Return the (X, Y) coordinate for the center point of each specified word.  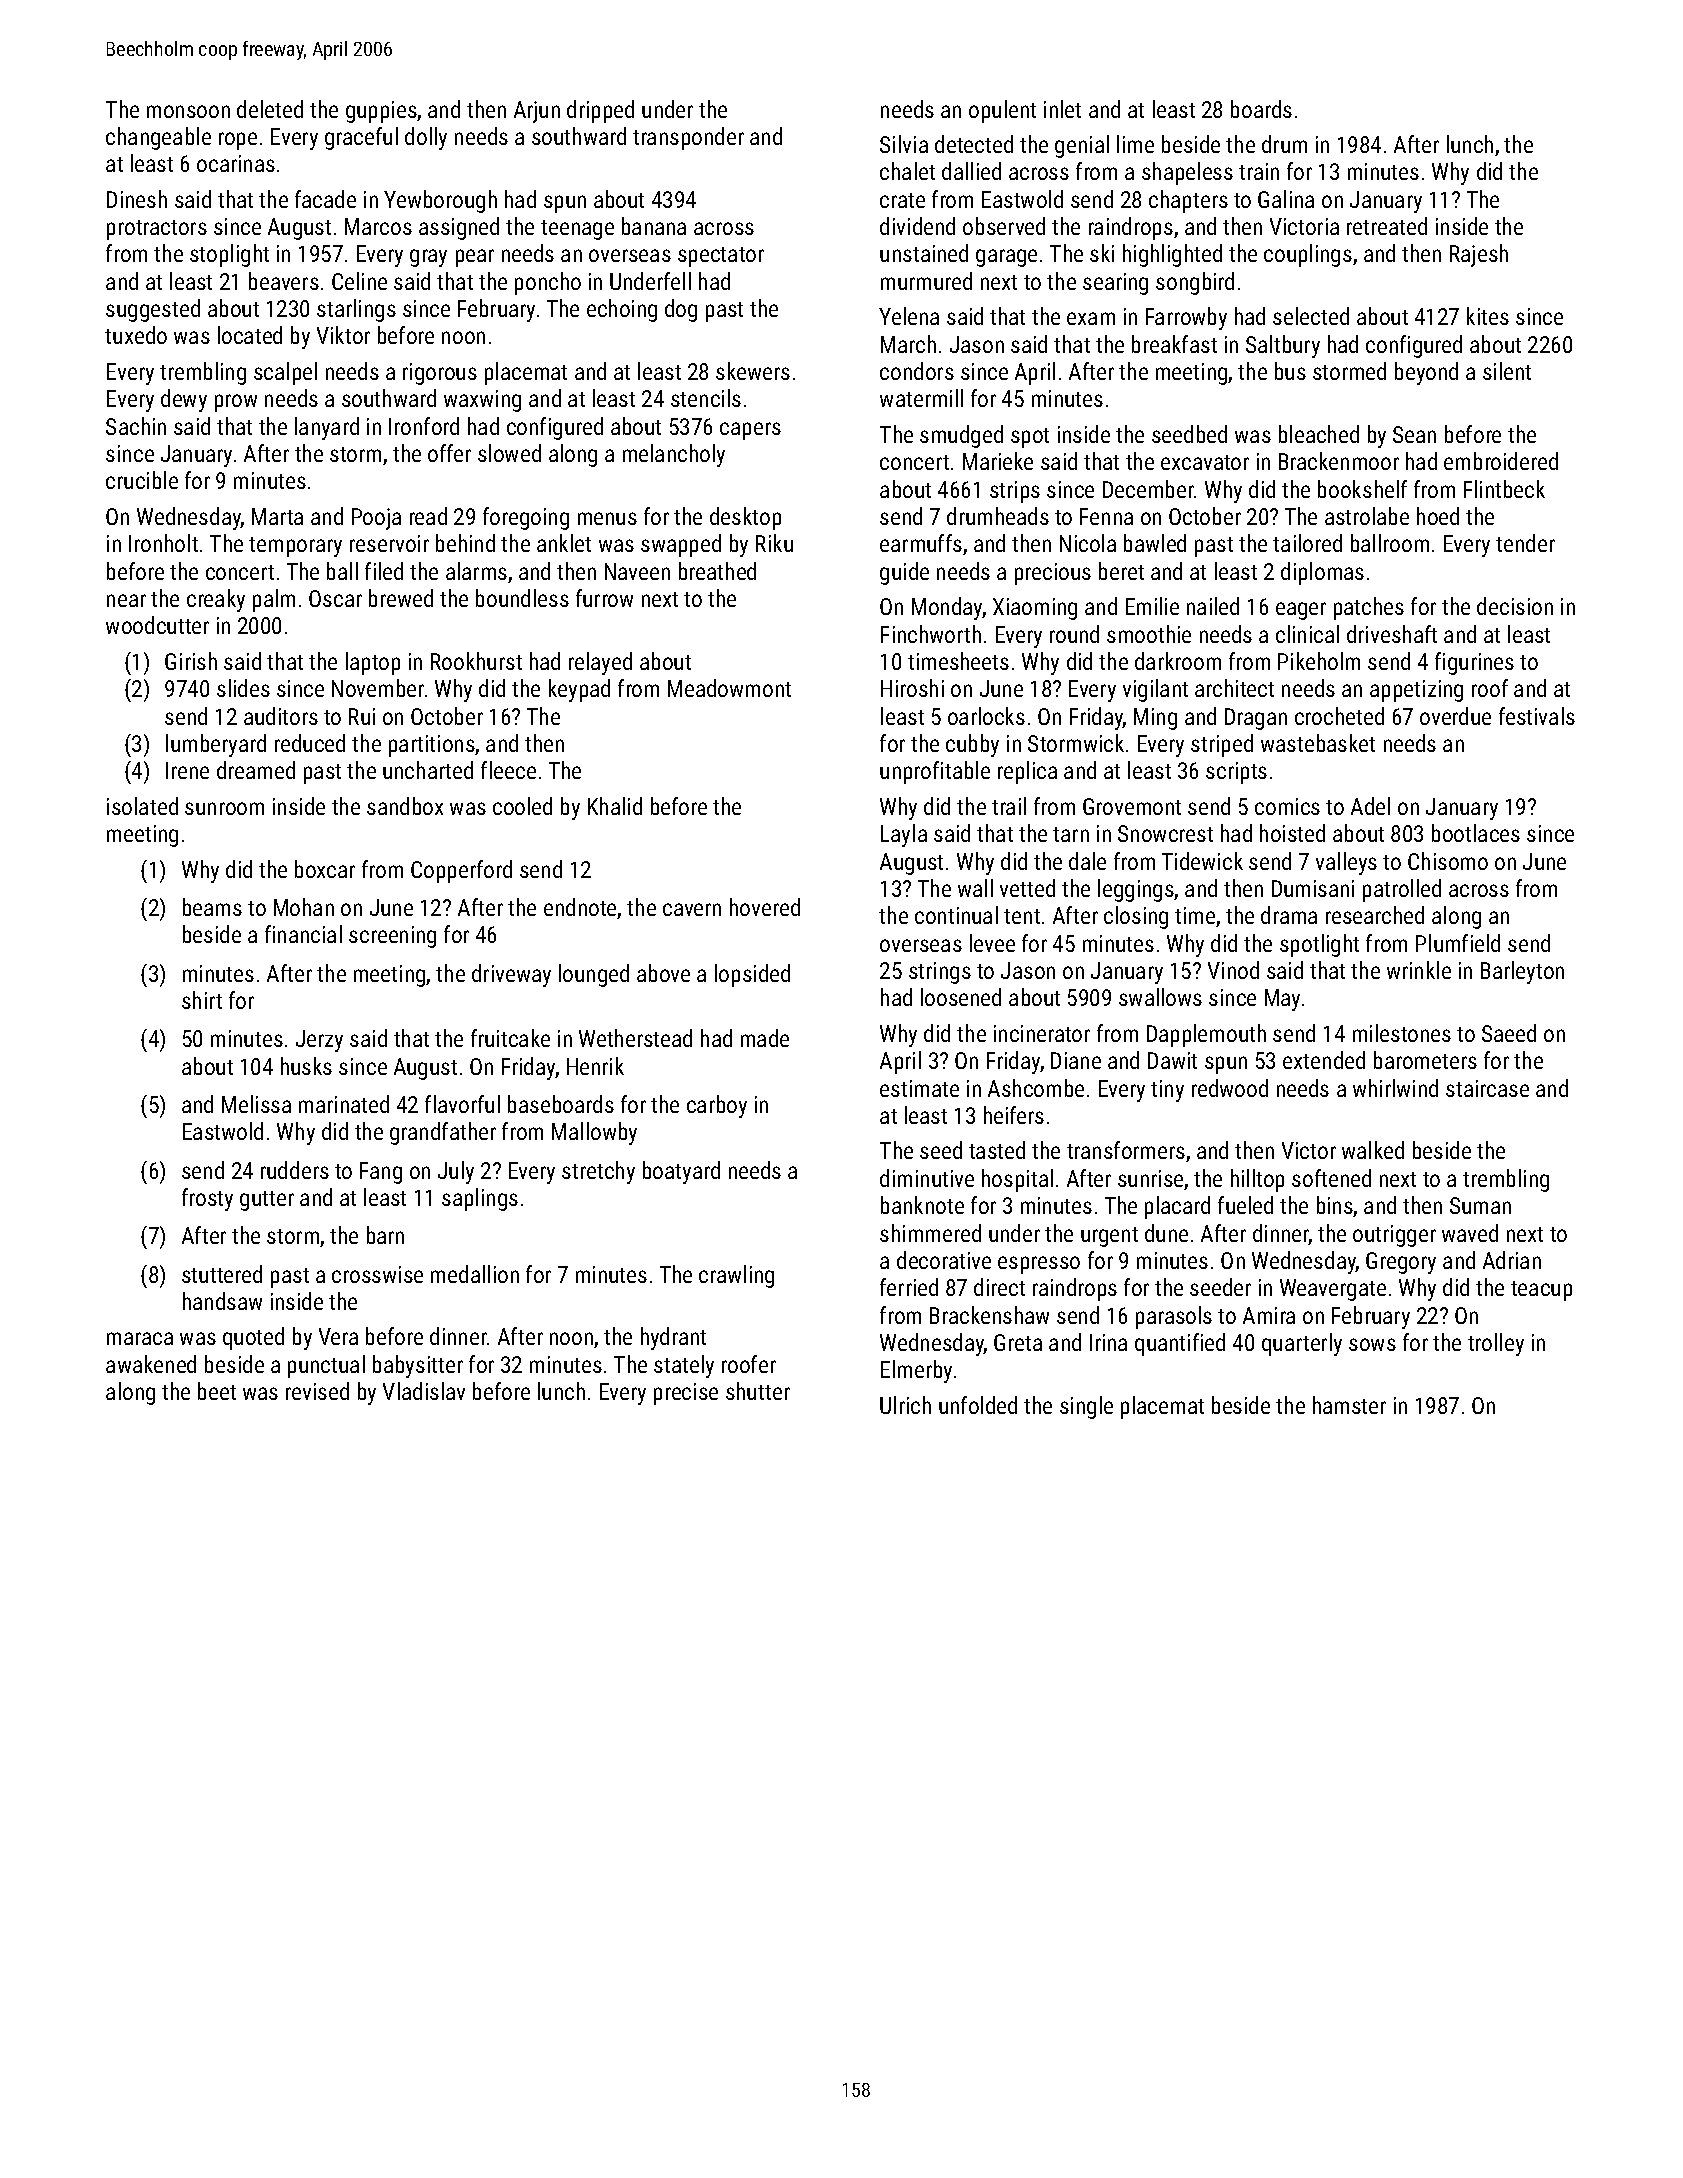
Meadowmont (729, 688)
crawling (736, 1276)
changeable (158, 138)
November (378, 688)
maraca (140, 1338)
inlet (1062, 109)
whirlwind (1395, 1088)
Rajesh (1479, 255)
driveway (511, 975)
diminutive (927, 1178)
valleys (1346, 863)
